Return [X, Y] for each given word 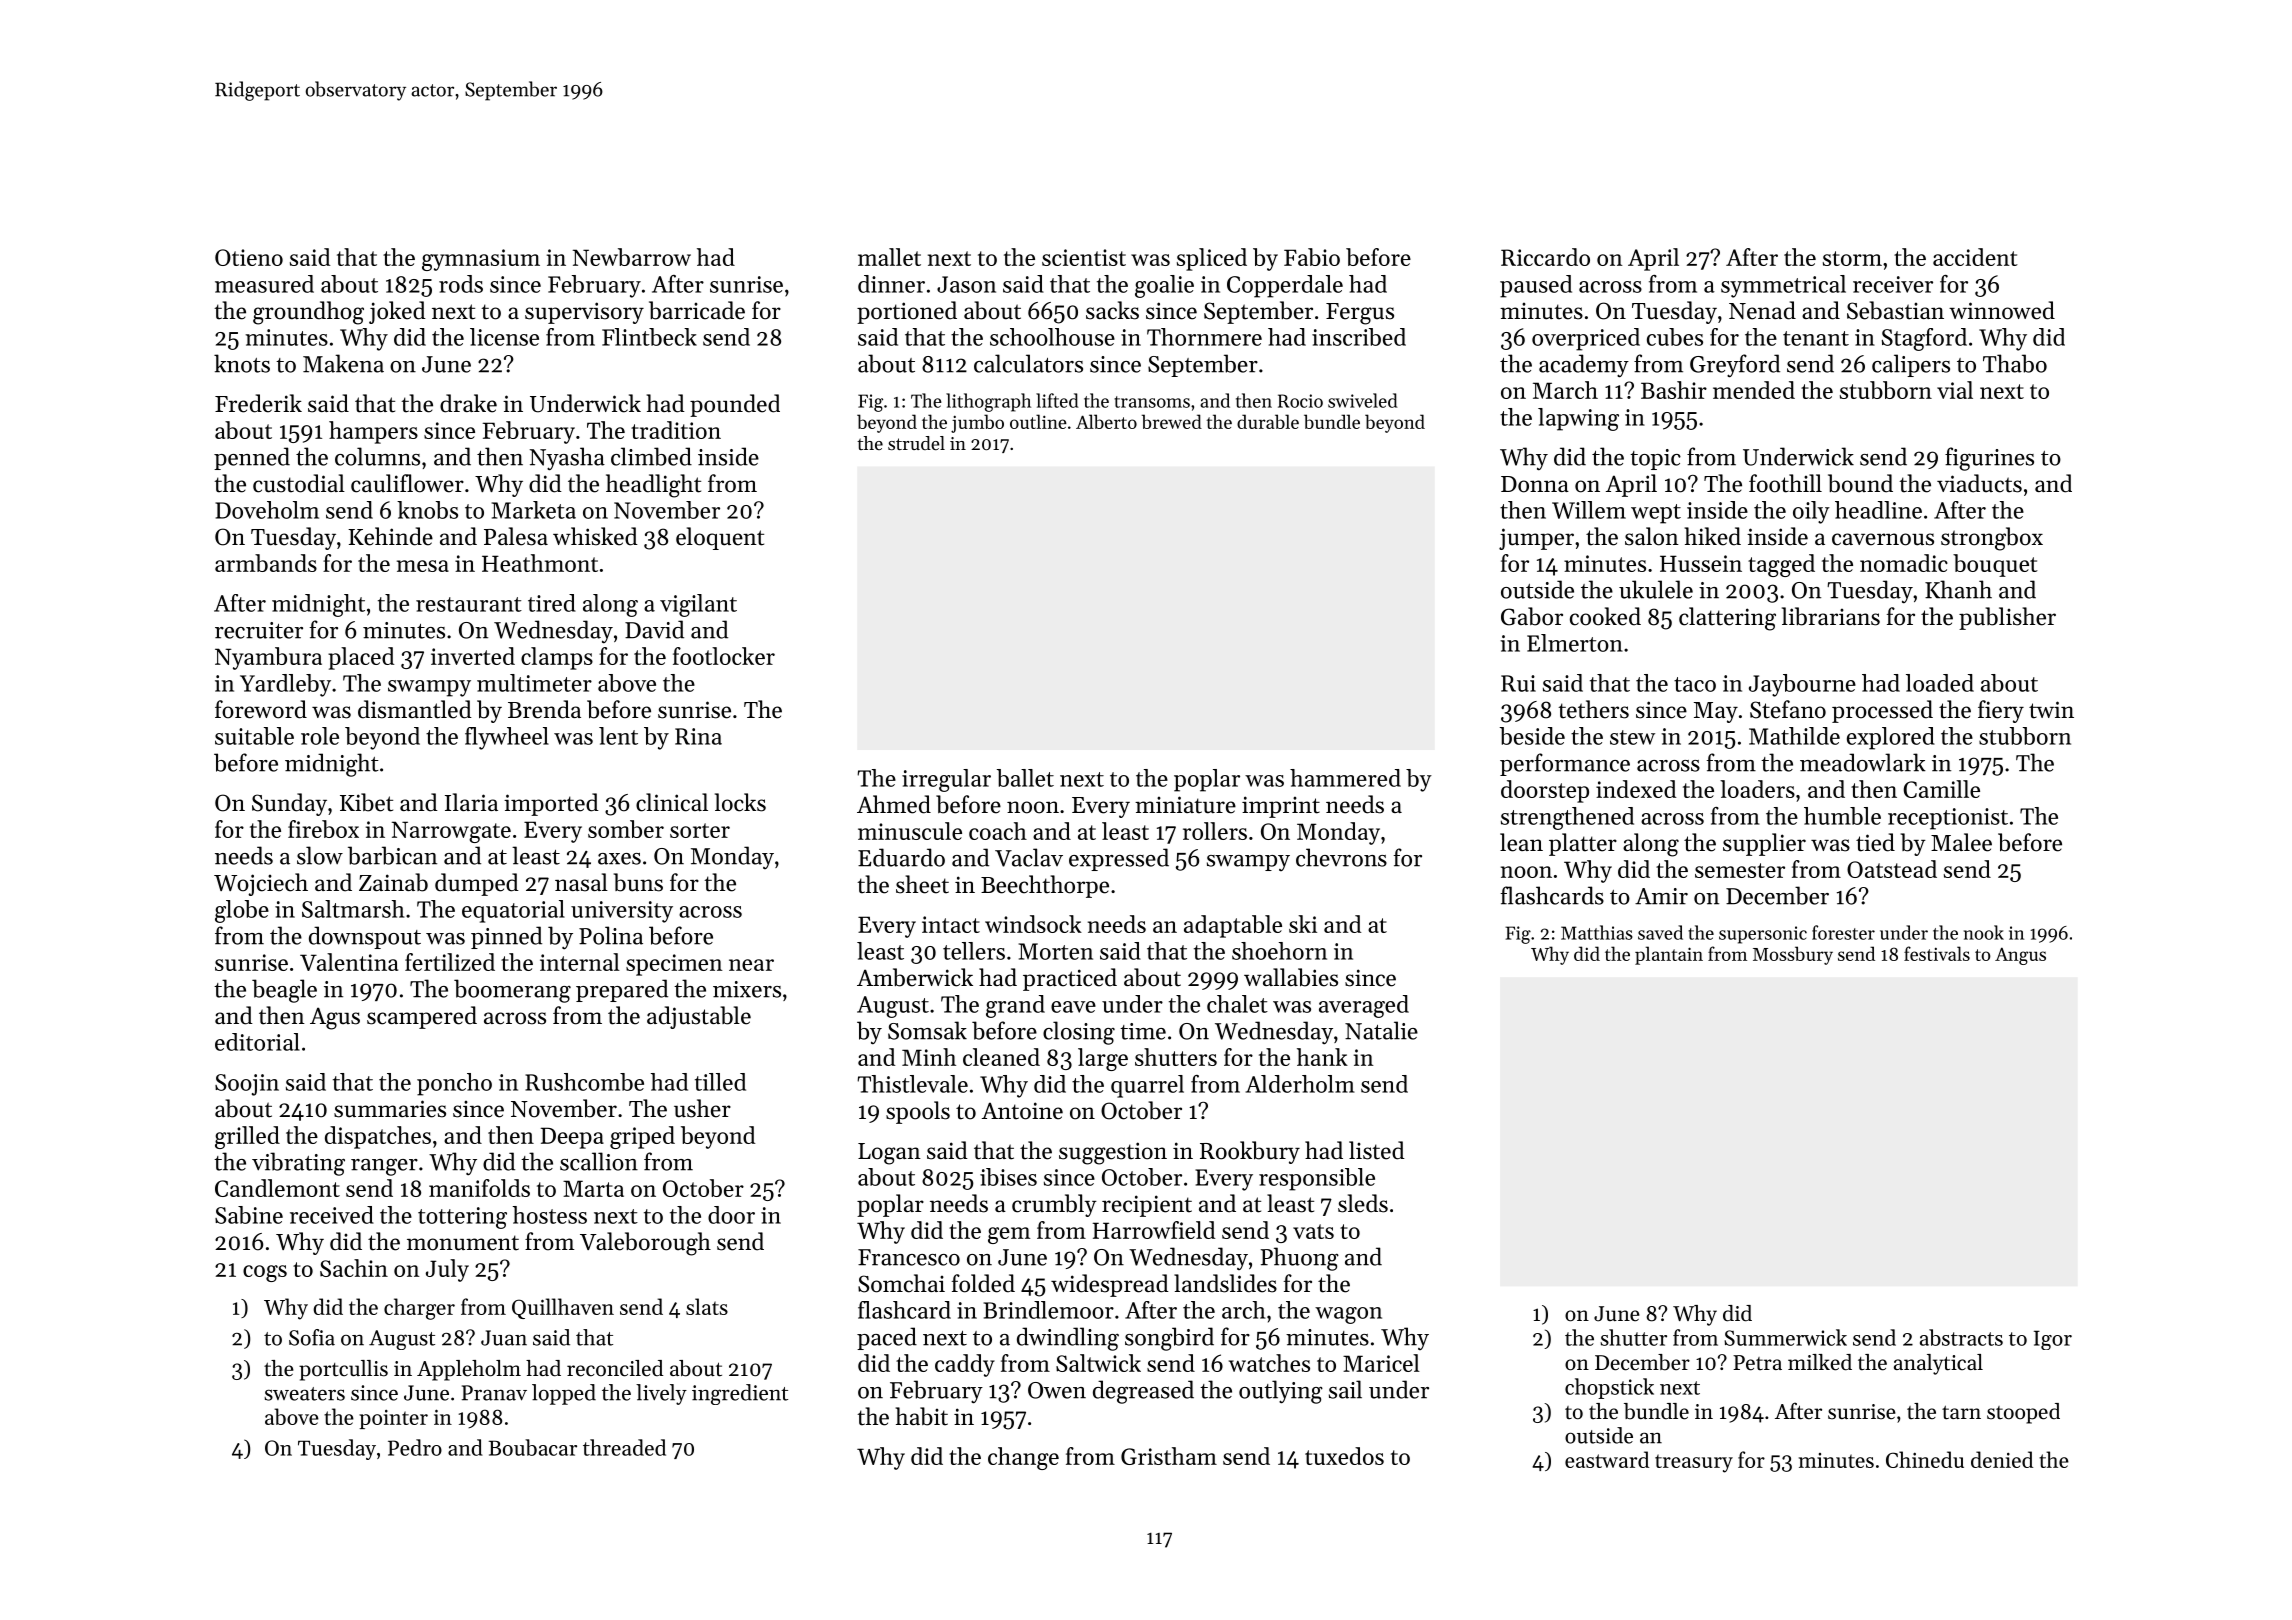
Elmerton [1575, 643]
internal [580, 962]
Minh [929, 1057]
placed [361, 658]
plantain [1669, 955]
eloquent [720, 538]
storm [1852, 258]
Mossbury [1793, 955]
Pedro [415, 1447]
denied [2002, 1459]
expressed [1119, 859]
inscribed [1359, 337]
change [1023, 1458]
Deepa [572, 1138]
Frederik [258, 403]
